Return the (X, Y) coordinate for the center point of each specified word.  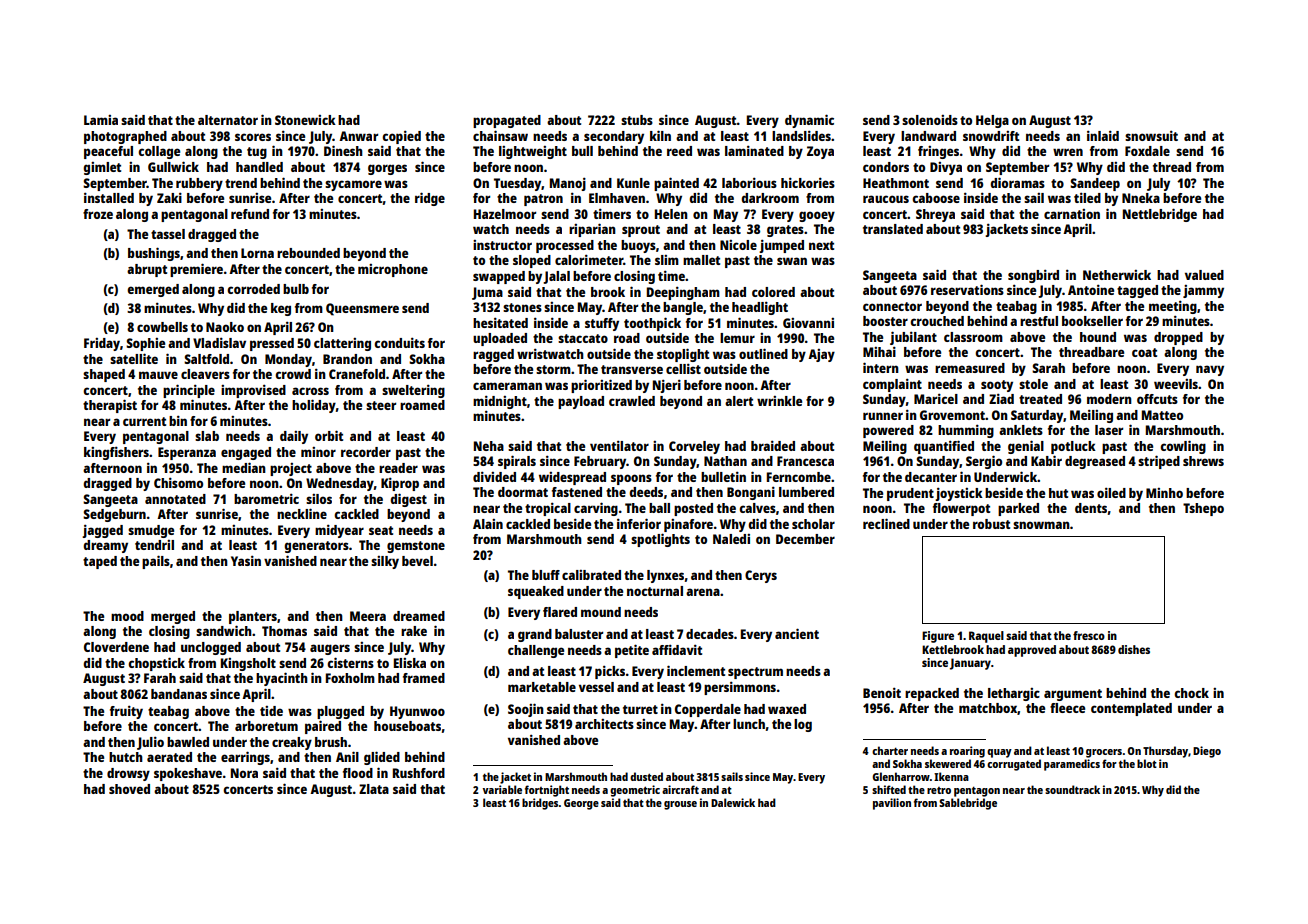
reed (679, 151)
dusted (646, 776)
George (581, 804)
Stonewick (305, 120)
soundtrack (1072, 789)
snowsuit (1151, 136)
